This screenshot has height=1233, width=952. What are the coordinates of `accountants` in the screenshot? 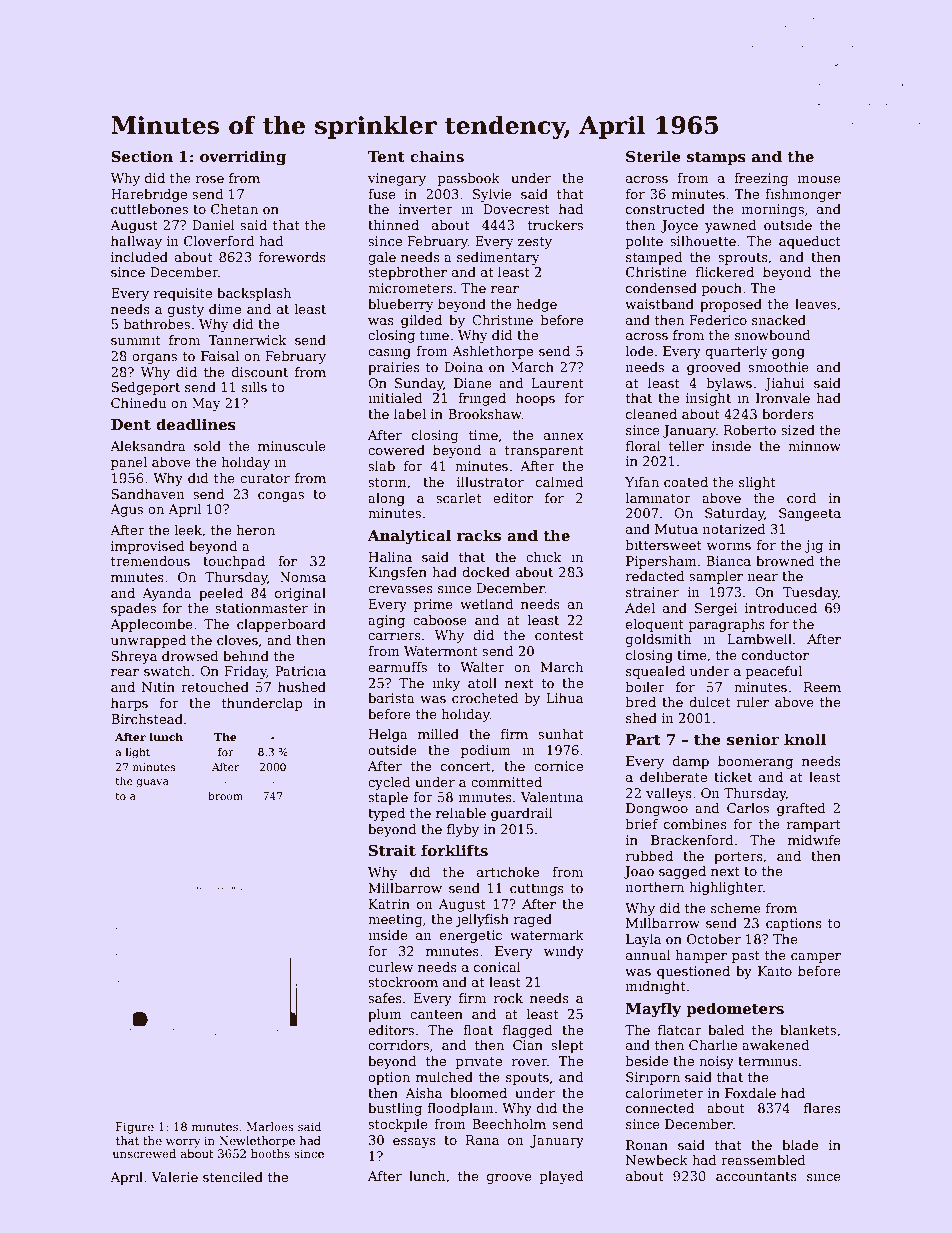 It's located at (756, 1176).
